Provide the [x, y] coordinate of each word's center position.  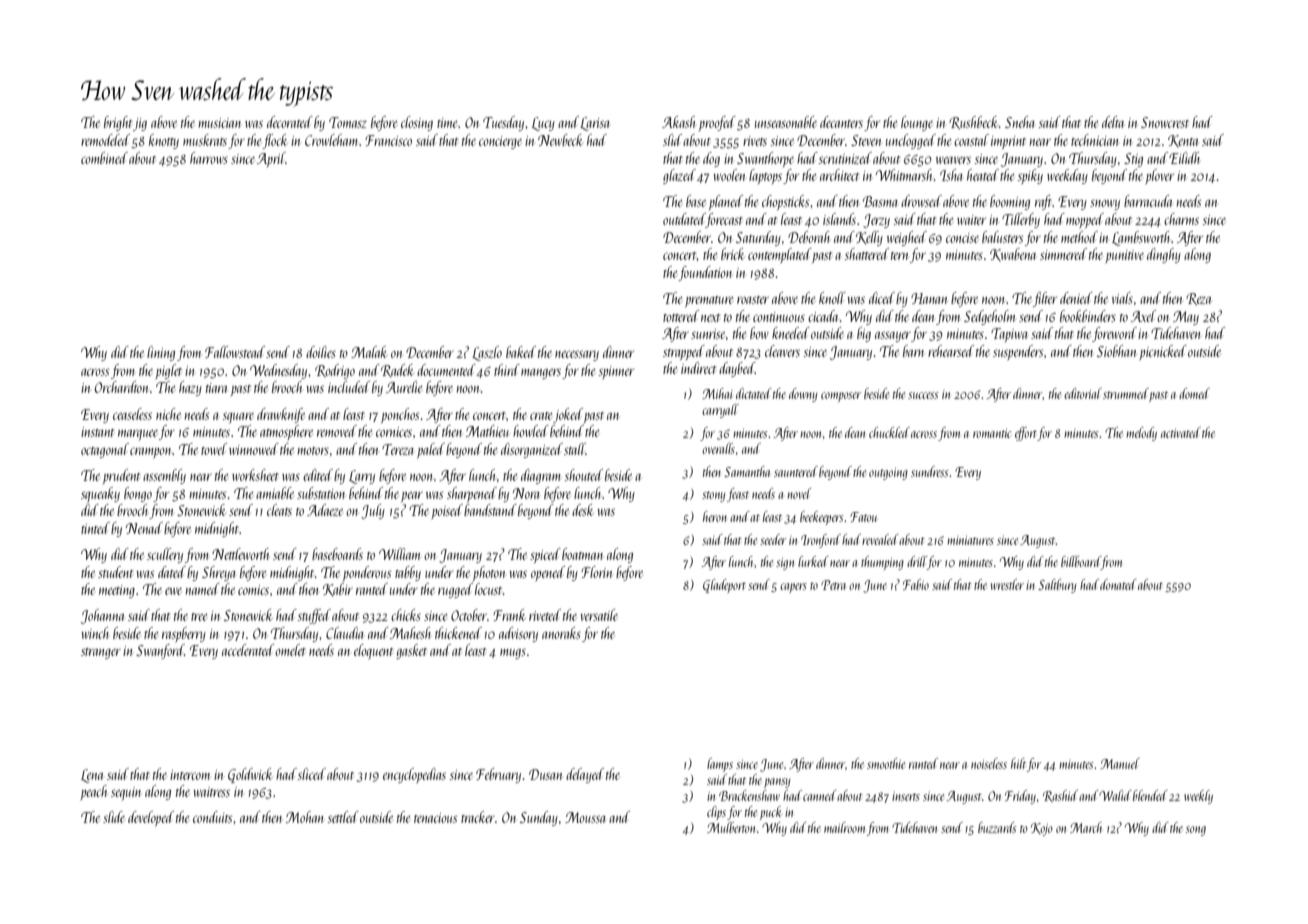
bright [118, 123]
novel [800, 493]
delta [1113, 122]
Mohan [304, 817]
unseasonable [786, 122]
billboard [1081, 563]
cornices [394, 432]
